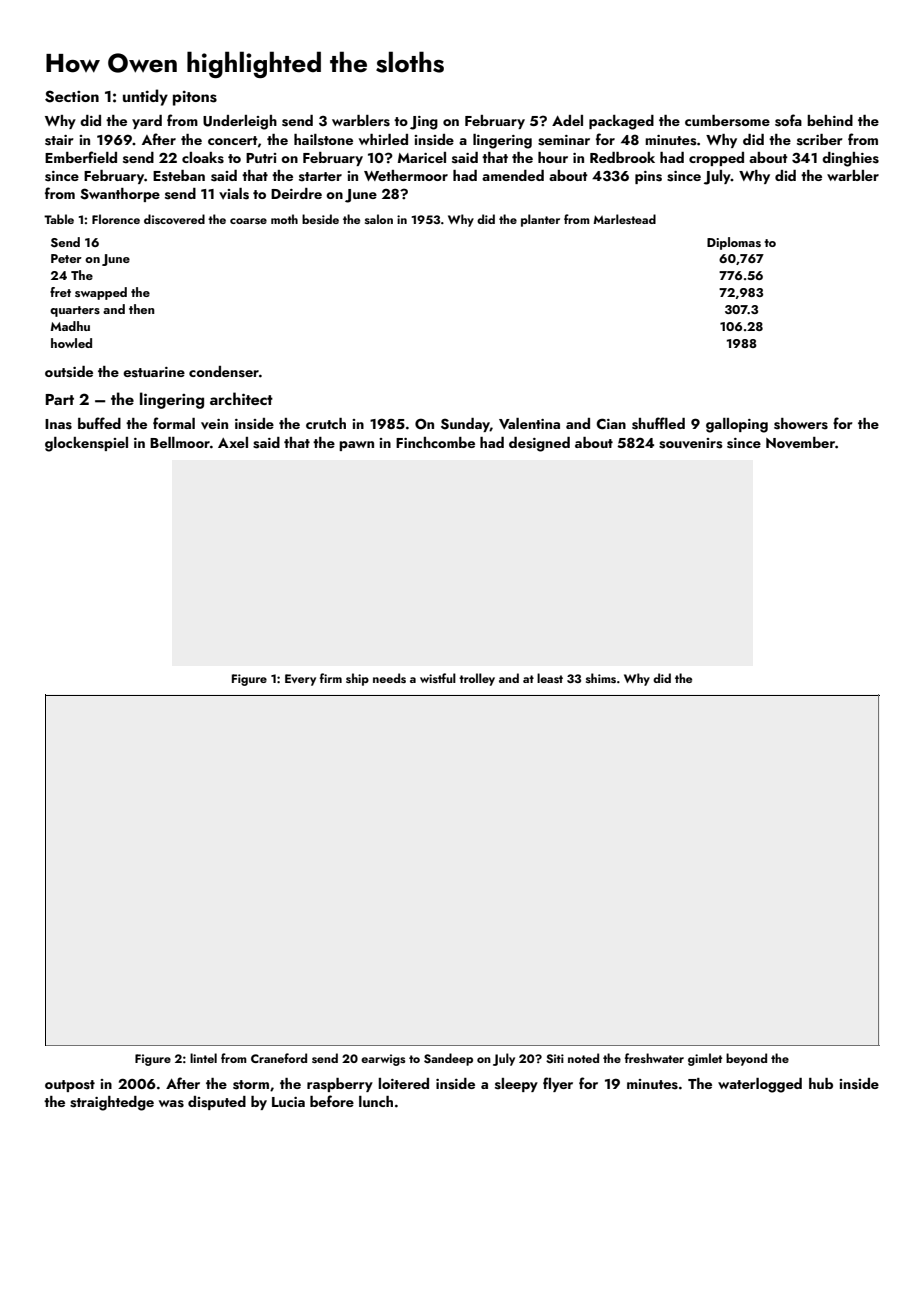  Describe the element at coordinates (550, 678) in the image. I see `least` at that location.
